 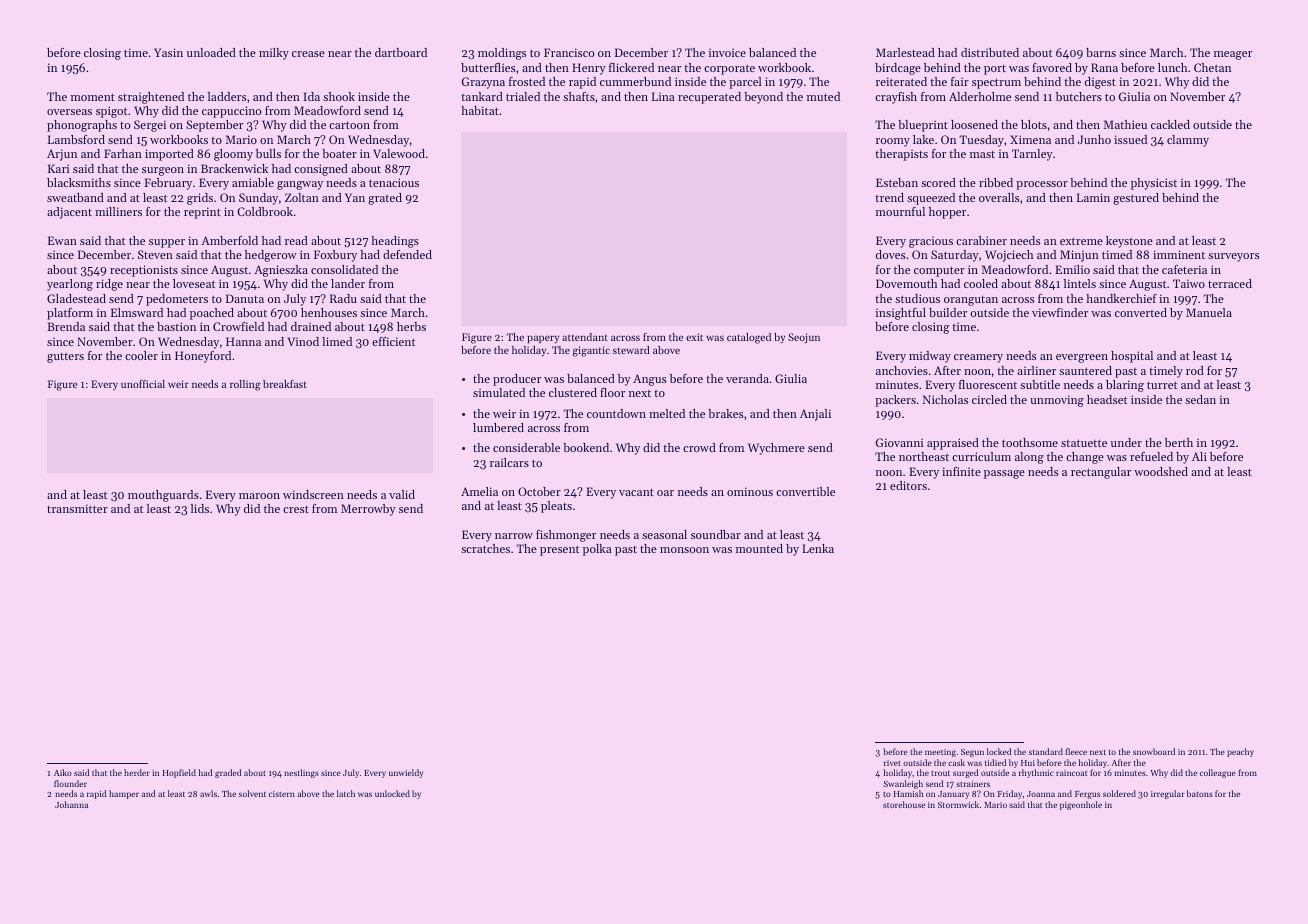 I want to click on Yasin, so click(x=168, y=52).
